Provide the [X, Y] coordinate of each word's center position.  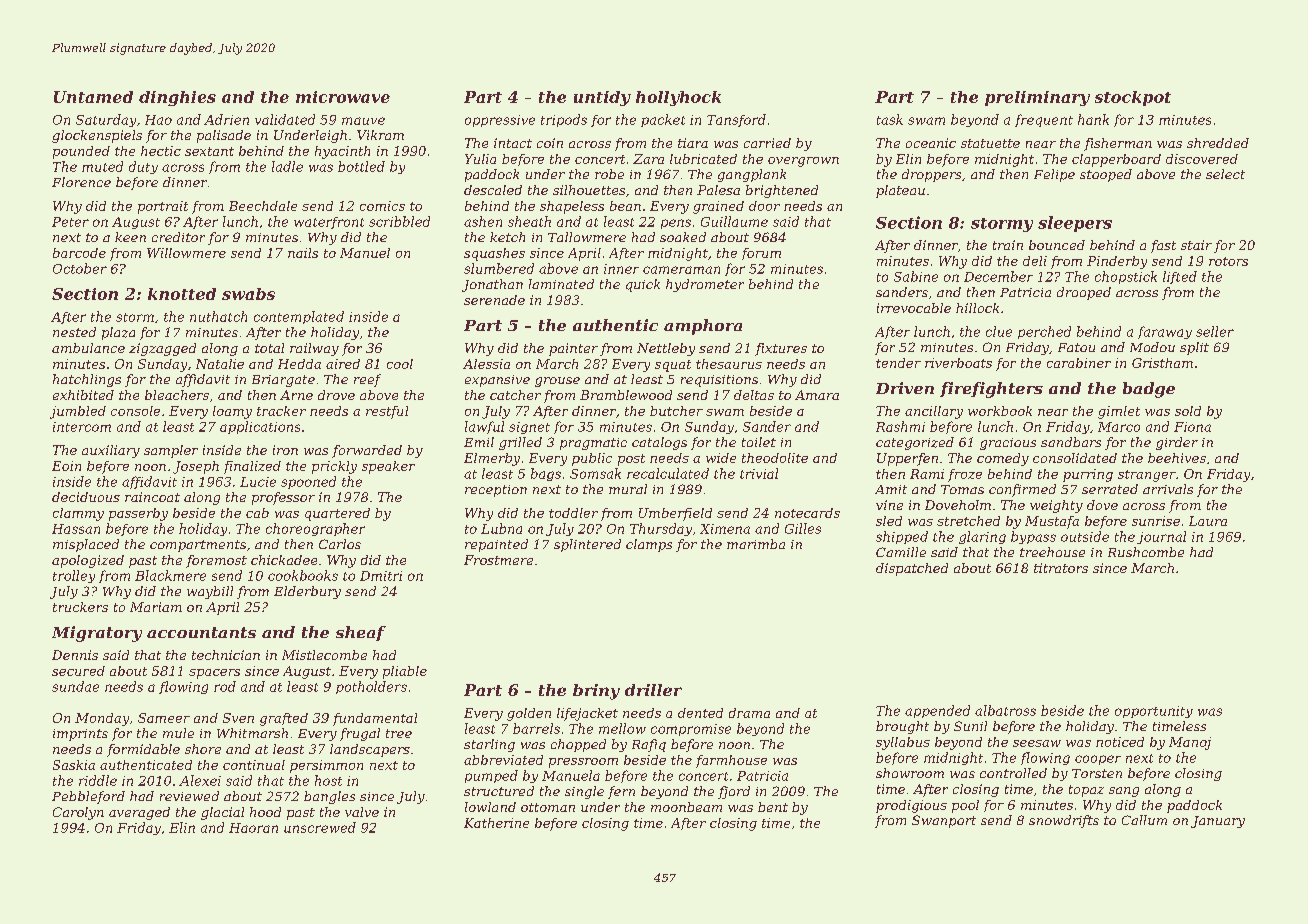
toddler [573, 513]
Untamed [93, 97]
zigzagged [162, 349]
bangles [329, 797]
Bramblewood [626, 395]
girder [1177, 443]
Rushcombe [1146, 552]
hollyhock [678, 98]
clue [999, 331]
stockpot [1133, 98]
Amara [817, 395]
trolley [74, 576]
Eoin [66, 466]
